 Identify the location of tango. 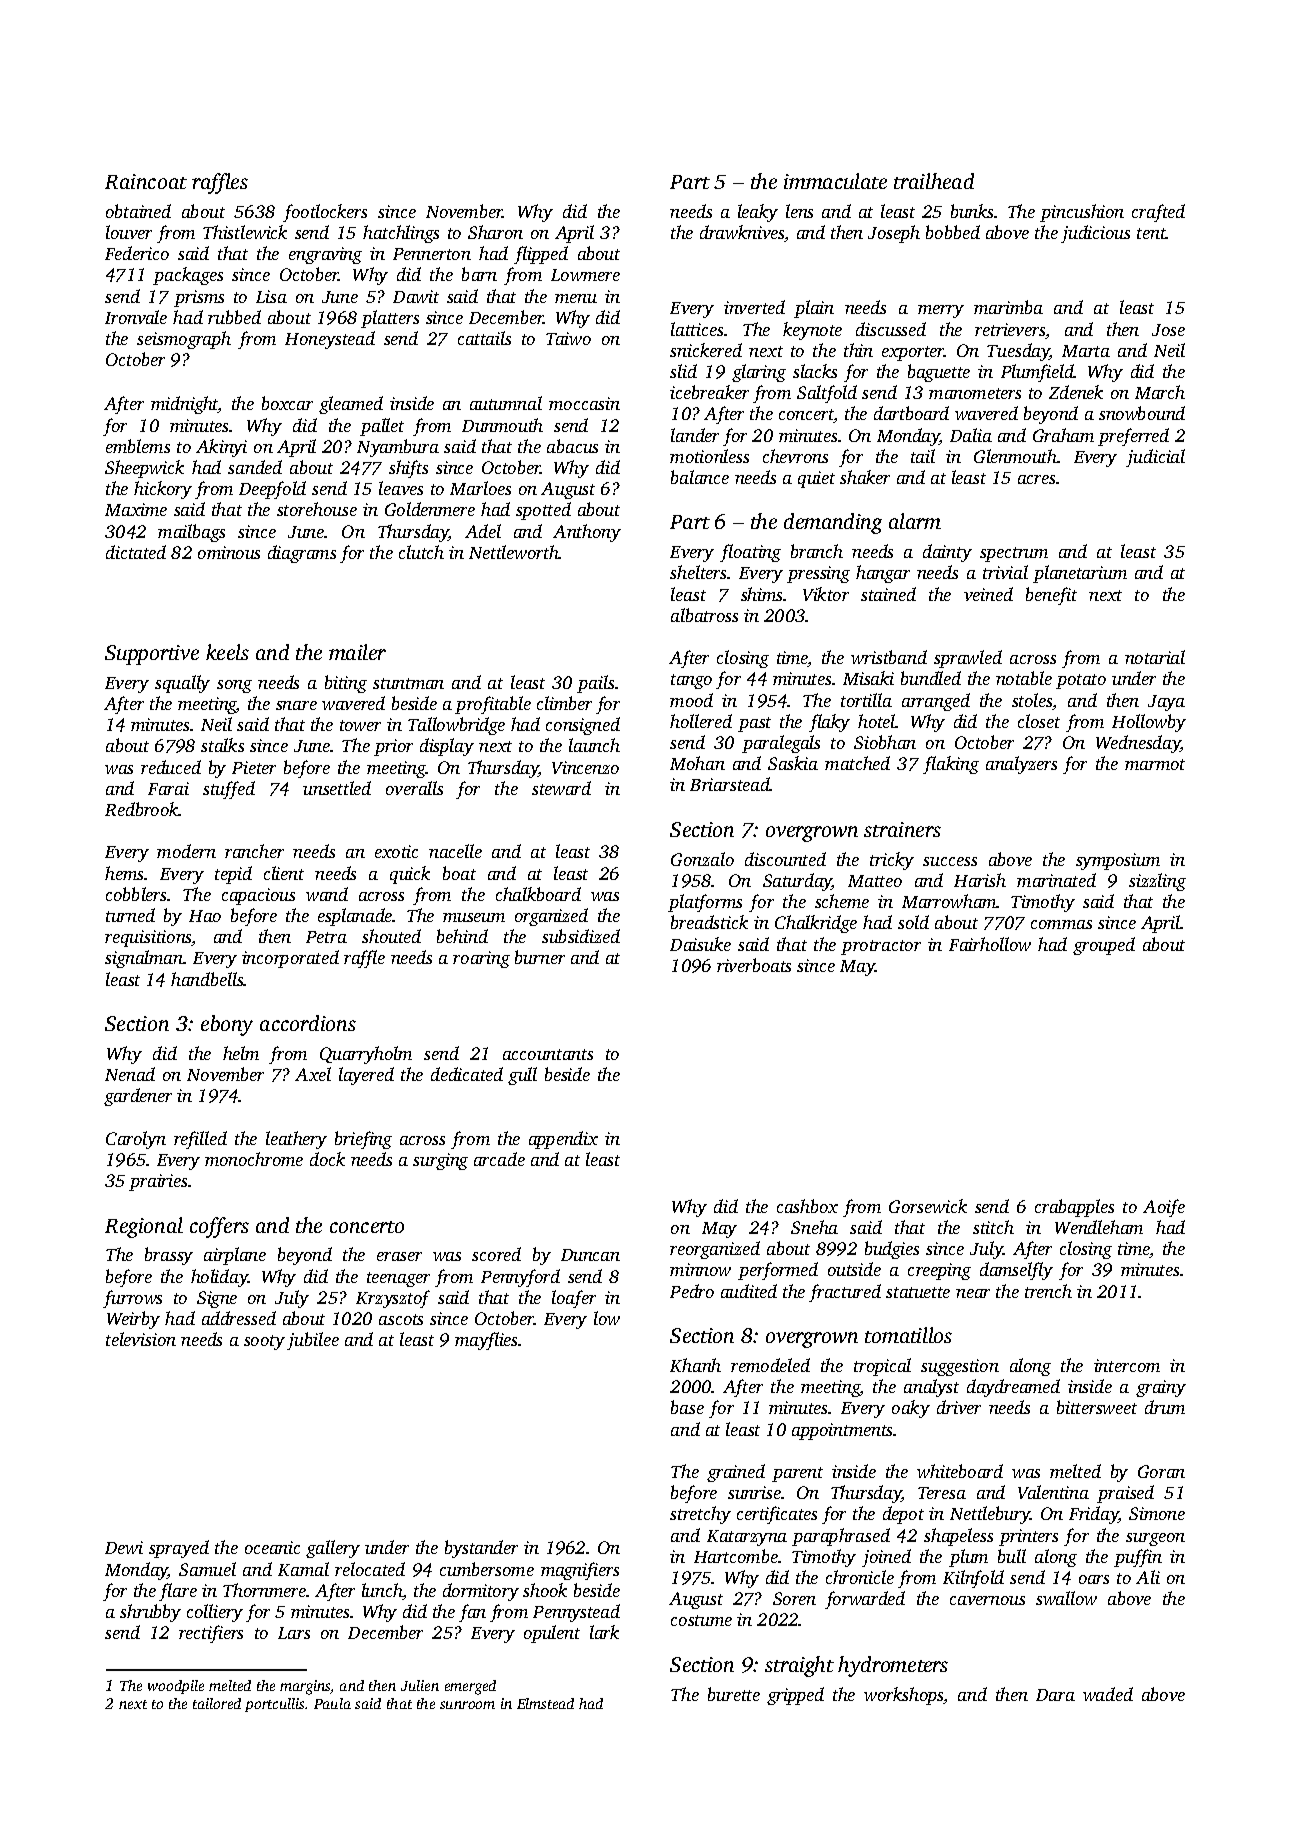
(691, 681).
